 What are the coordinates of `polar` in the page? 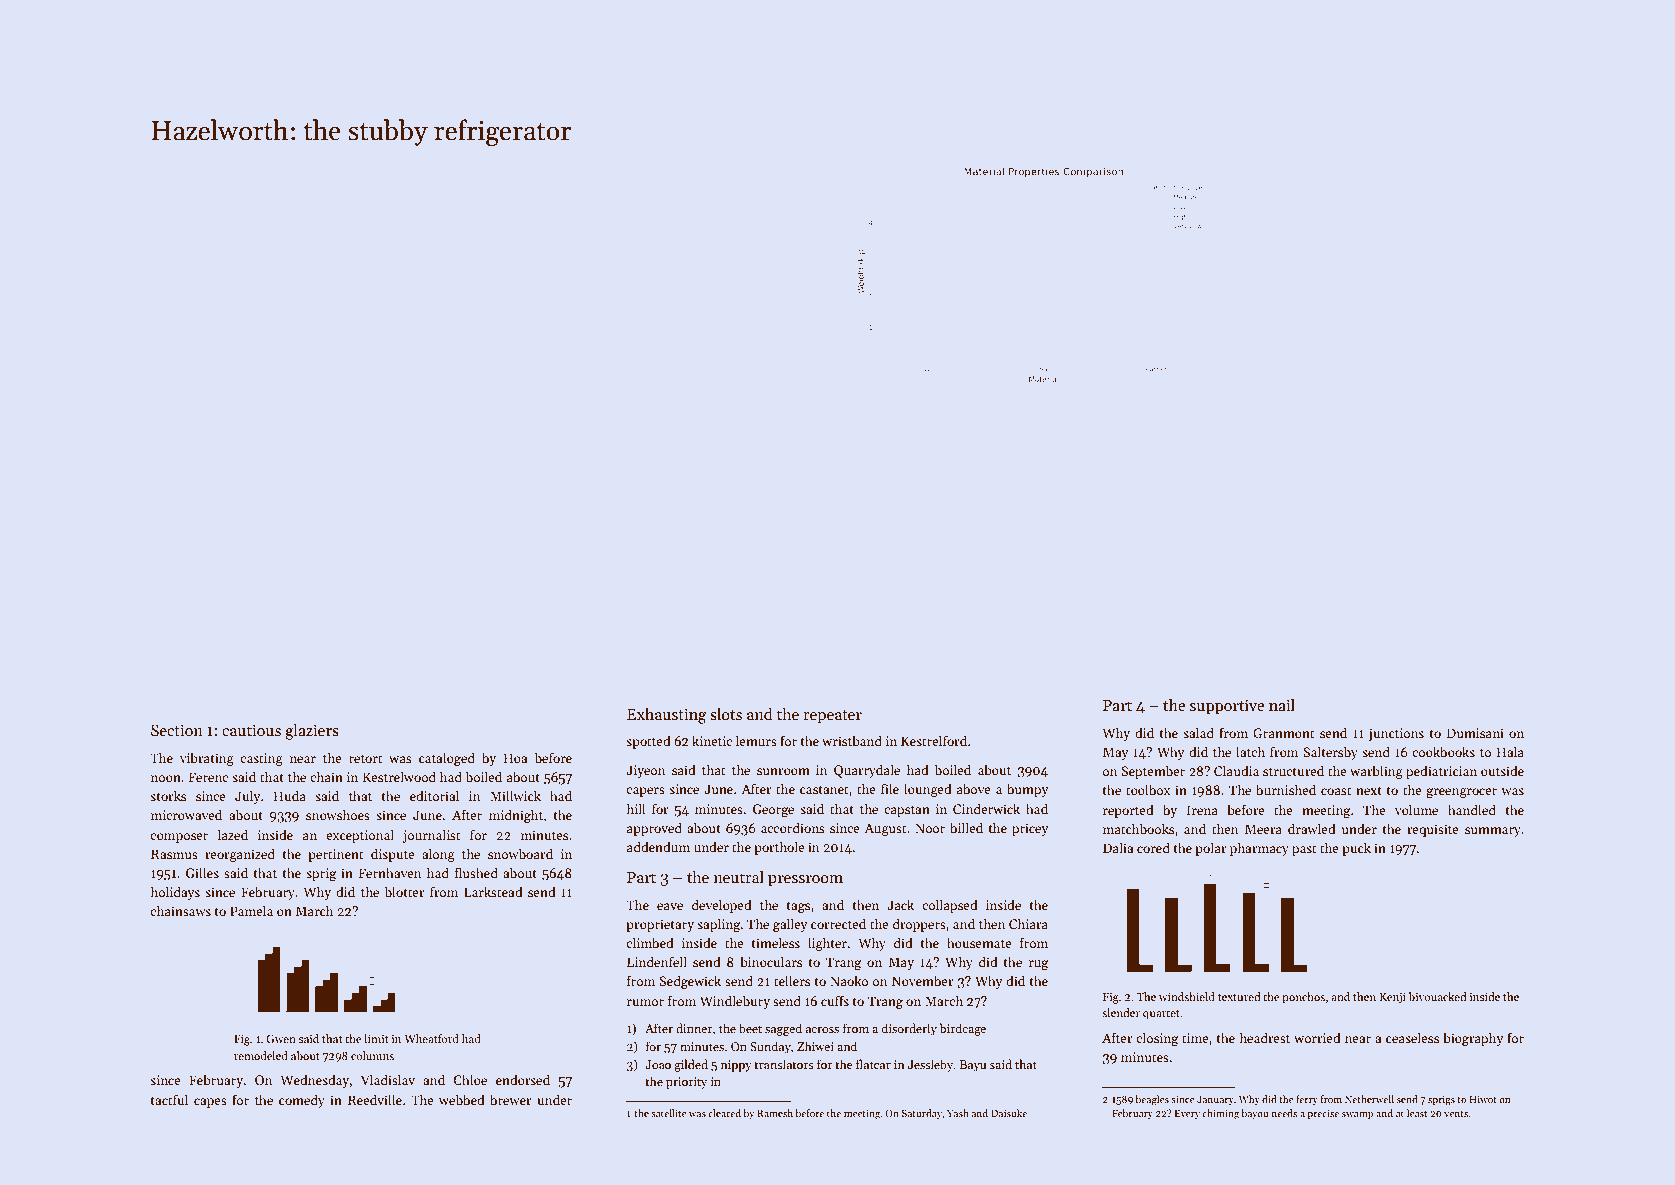 It's located at (1211, 849).
